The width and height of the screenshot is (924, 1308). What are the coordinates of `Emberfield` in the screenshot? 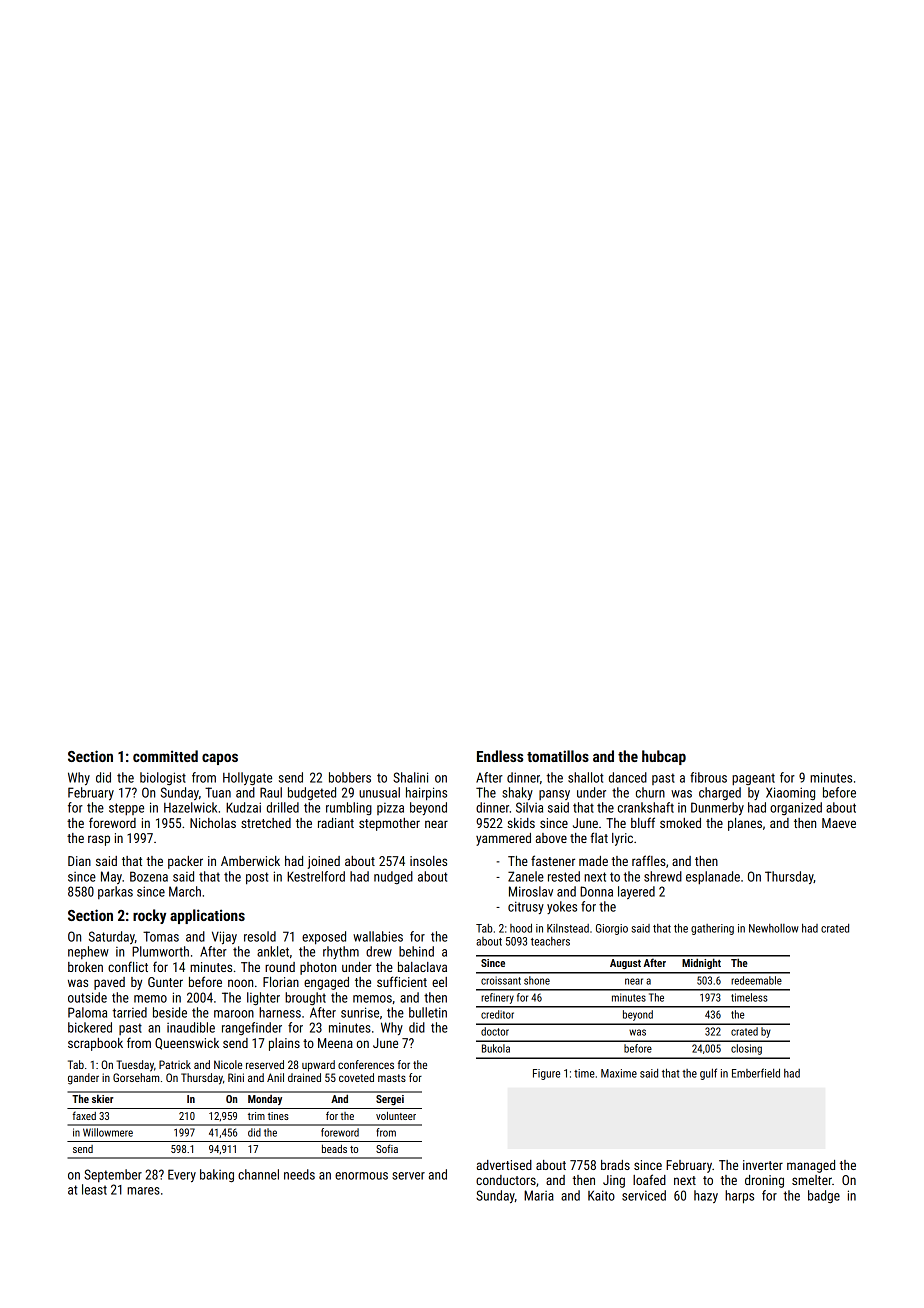 It's located at (756, 1073).
